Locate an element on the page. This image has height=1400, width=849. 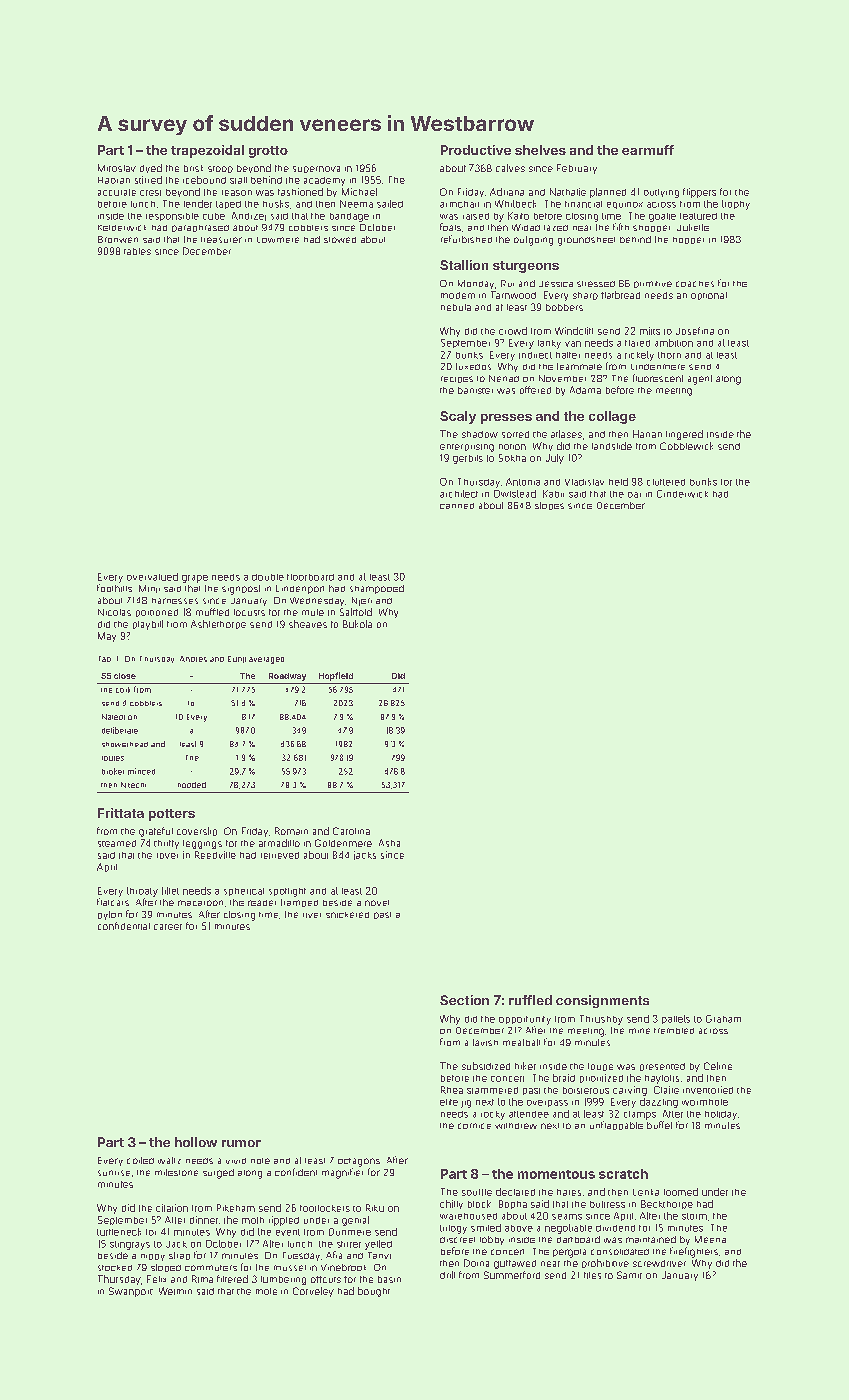
grotto is located at coordinates (268, 152).
